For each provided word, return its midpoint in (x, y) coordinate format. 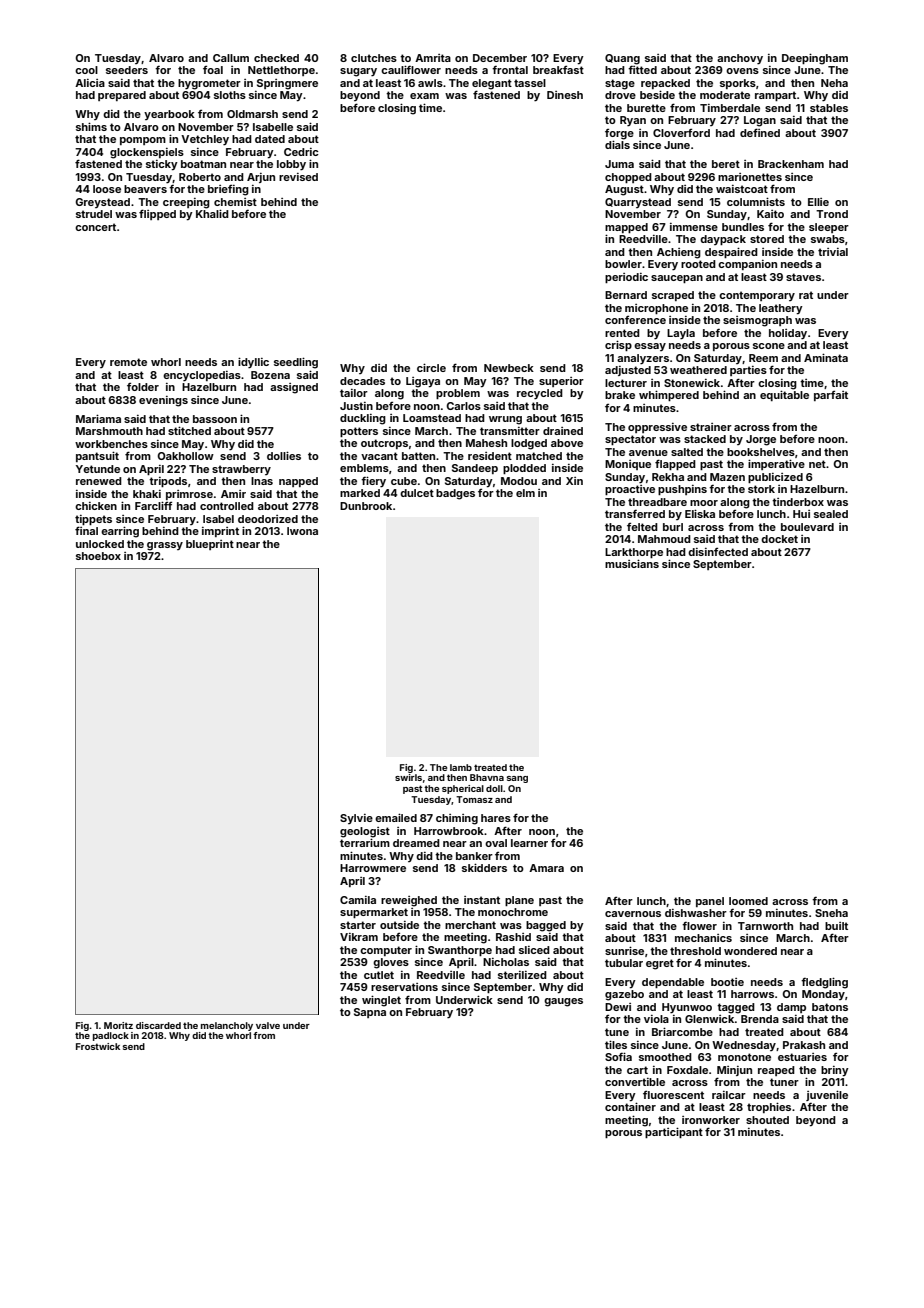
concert (95, 227)
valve (268, 1025)
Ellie (818, 202)
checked (276, 58)
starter (358, 925)
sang (517, 779)
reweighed (409, 901)
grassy (165, 546)
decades (362, 381)
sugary (358, 72)
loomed (748, 901)
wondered (750, 951)
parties (748, 371)
